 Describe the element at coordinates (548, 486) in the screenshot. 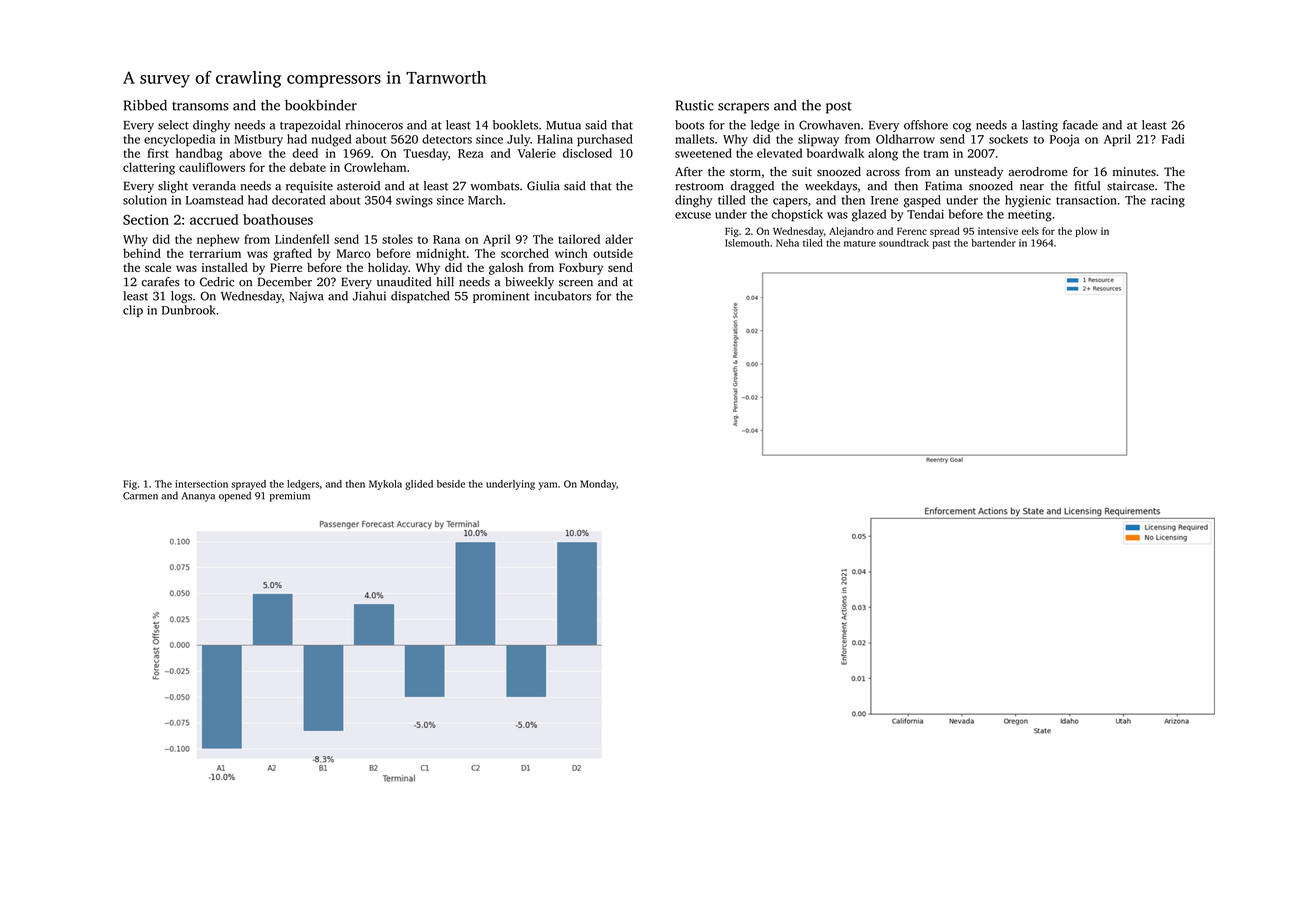

I see `yam` at that location.
